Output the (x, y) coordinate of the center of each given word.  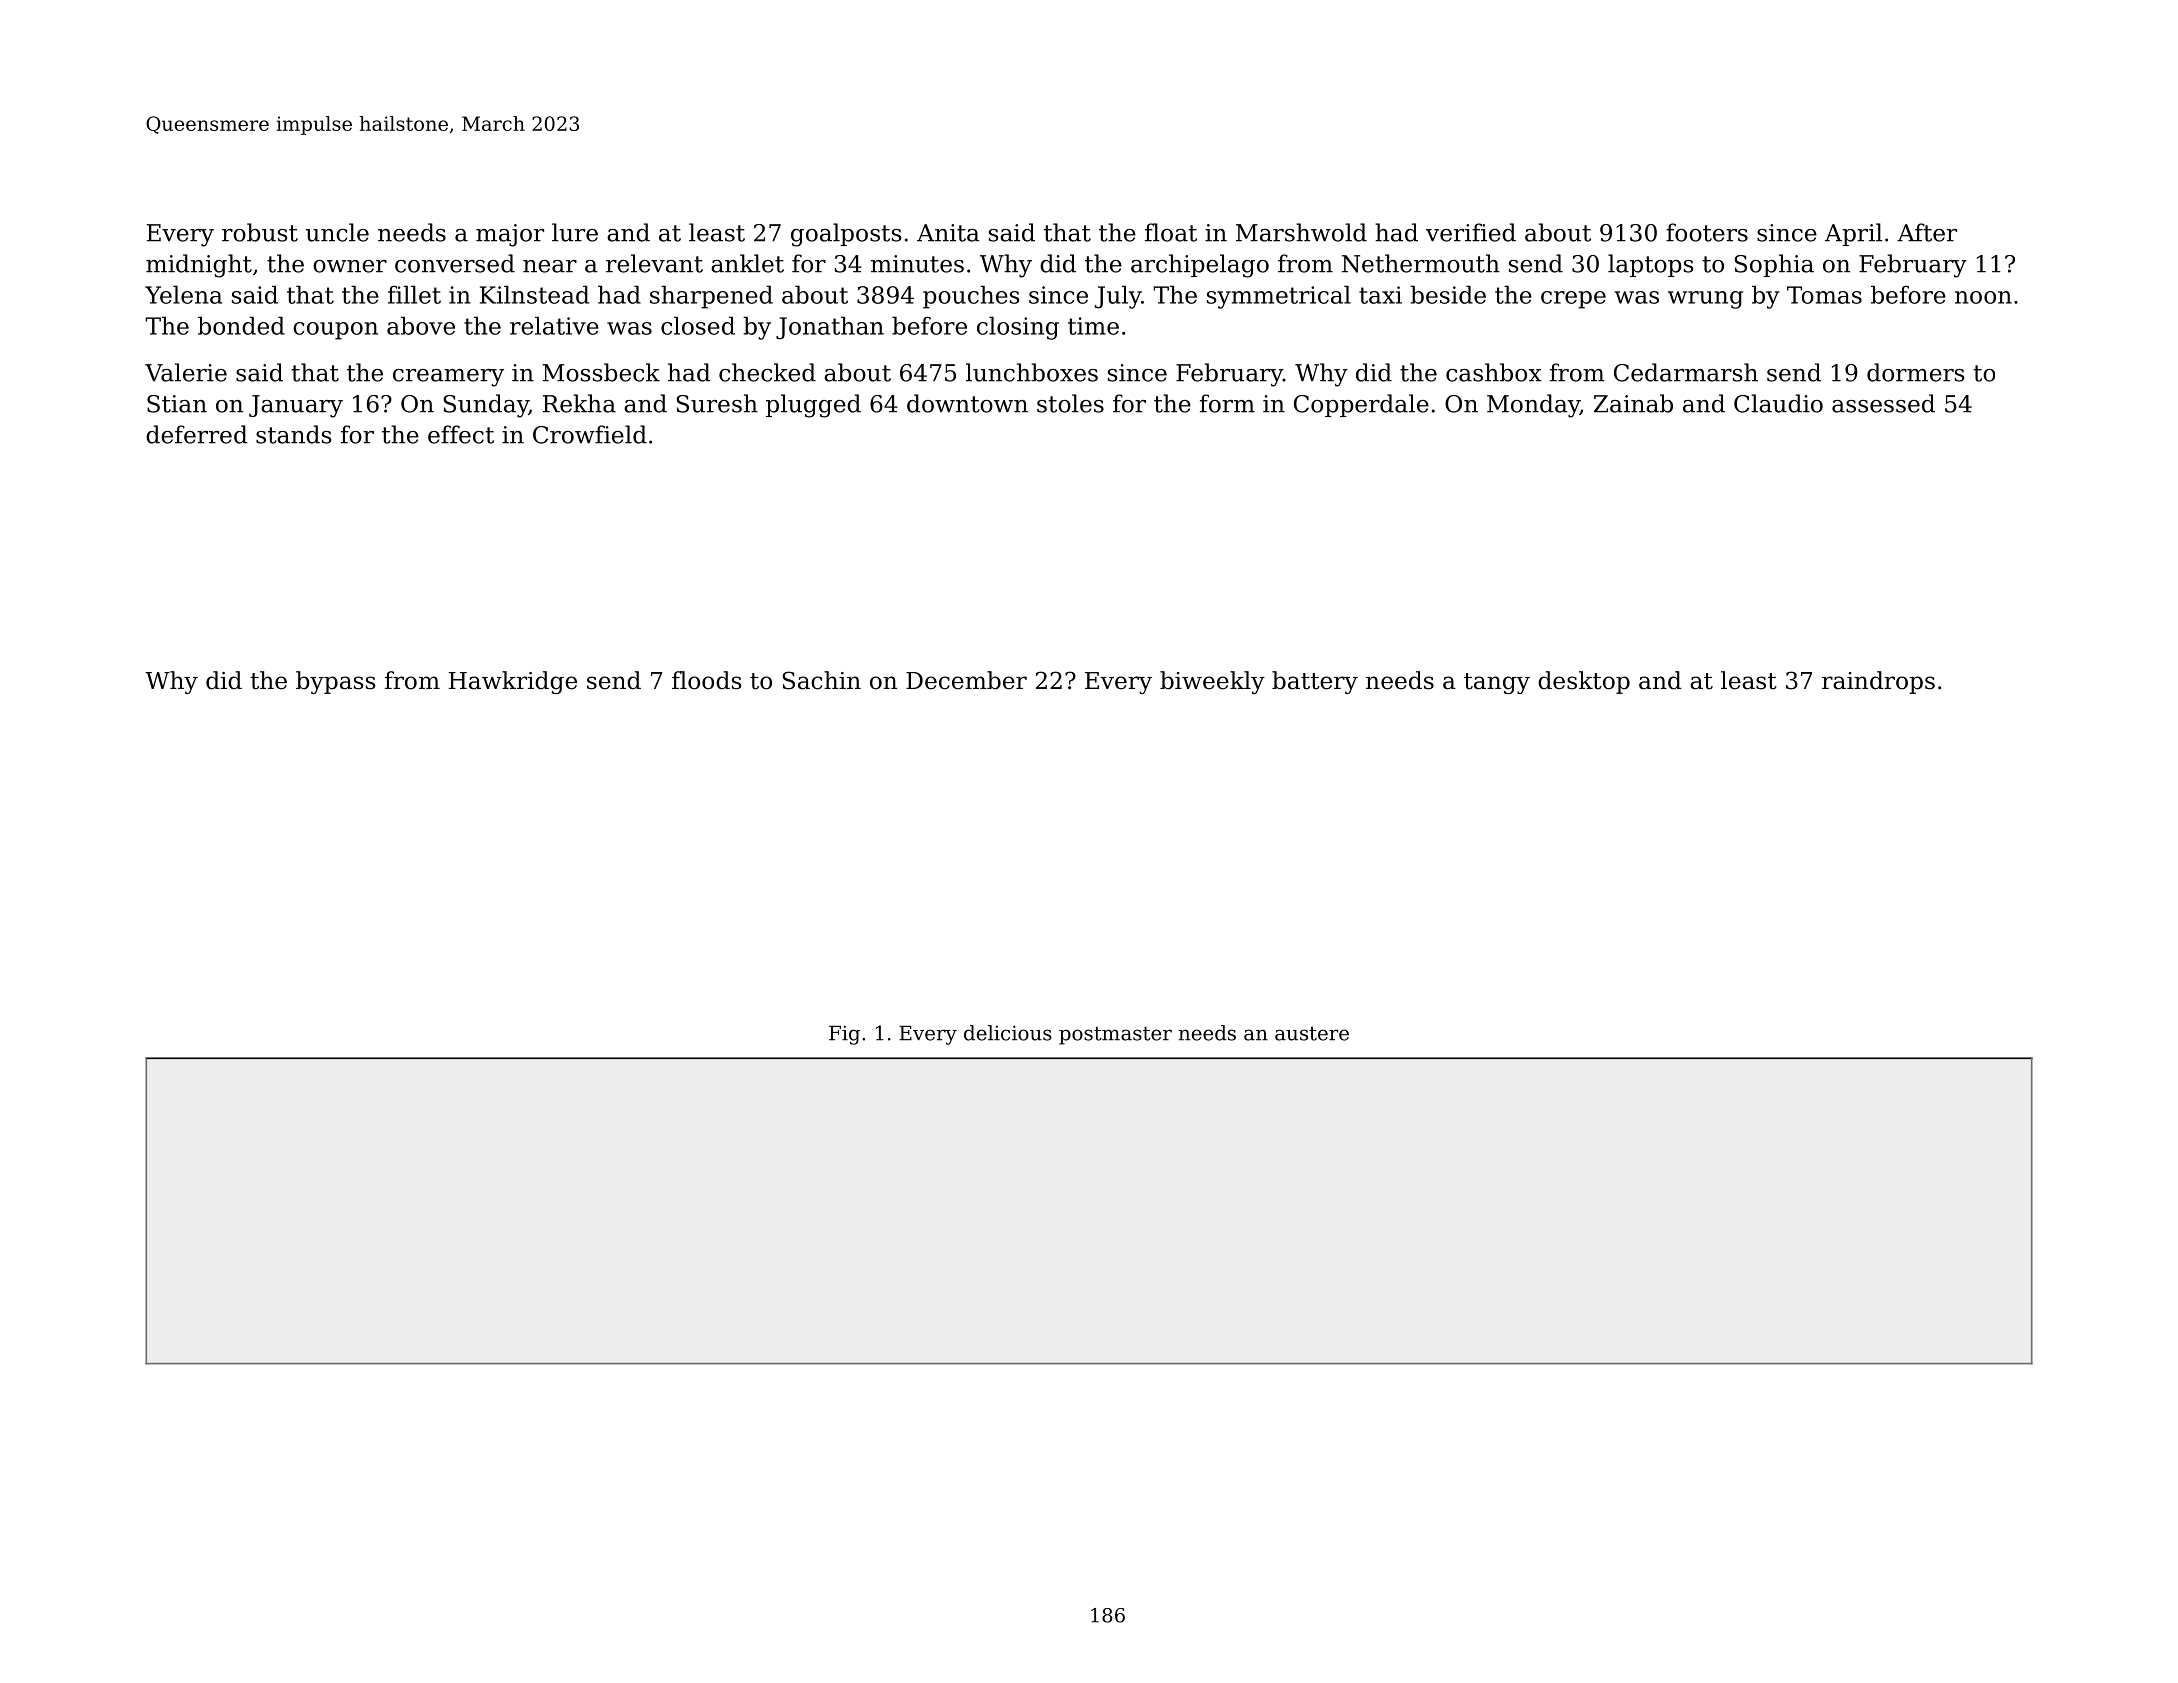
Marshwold (1301, 232)
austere (1312, 1034)
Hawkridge (513, 682)
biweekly (1212, 682)
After (1927, 232)
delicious (1008, 1033)
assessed (1883, 403)
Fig (844, 1035)
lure (575, 232)
